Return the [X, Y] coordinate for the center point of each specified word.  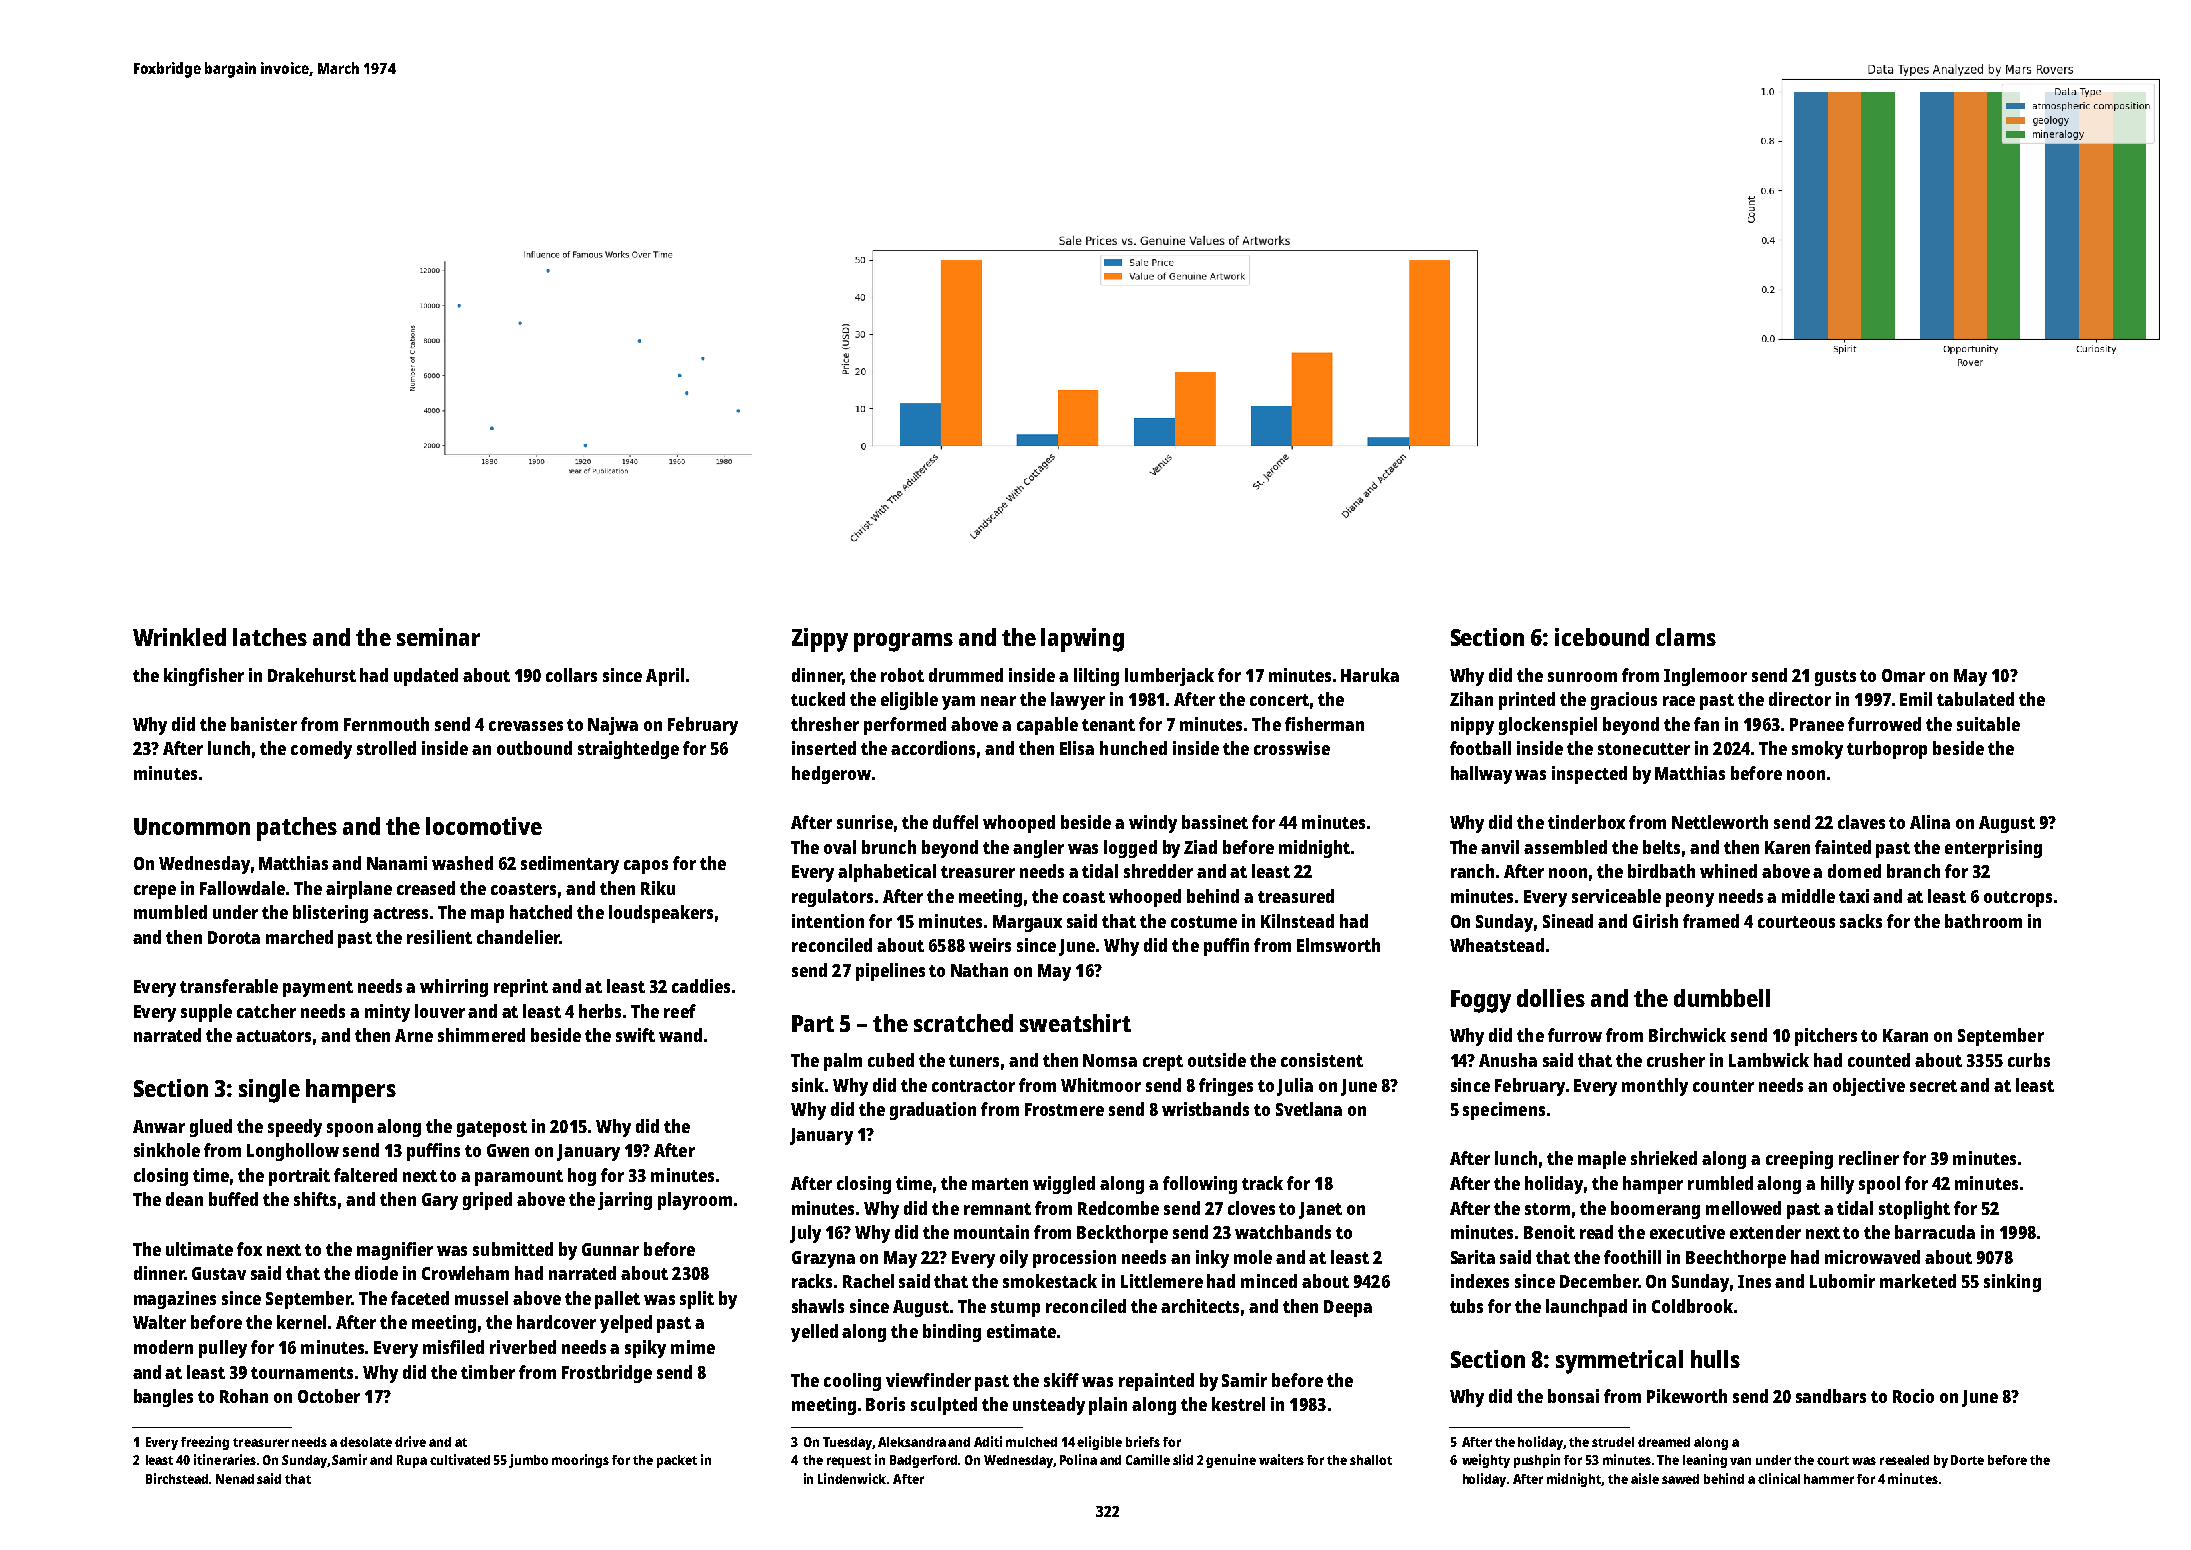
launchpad [1586, 1308]
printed [1527, 701]
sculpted [944, 1406]
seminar [438, 637]
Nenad [235, 1479]
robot [902, 675]
